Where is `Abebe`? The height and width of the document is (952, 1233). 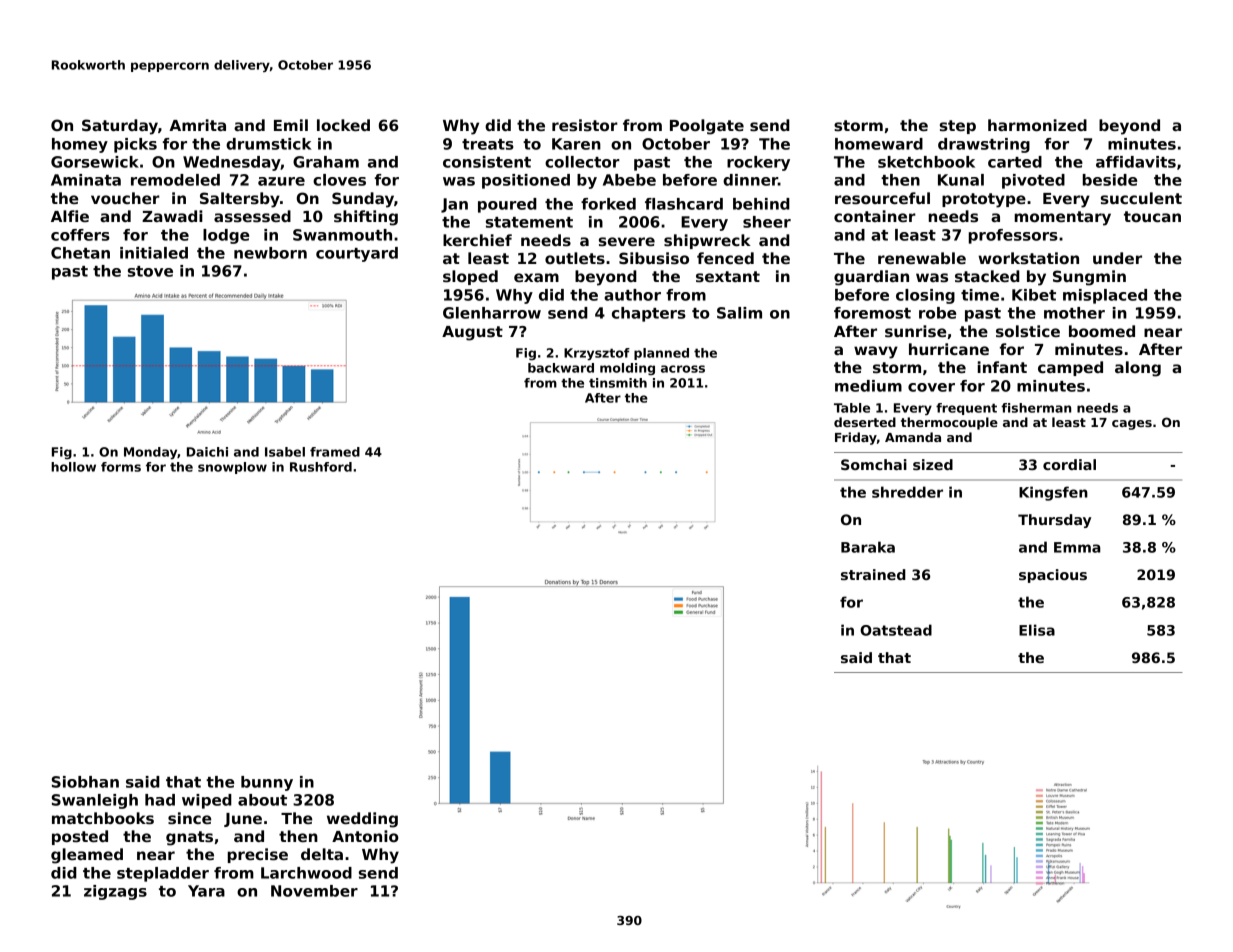 Abebe is located at coordinates (629, 180).
